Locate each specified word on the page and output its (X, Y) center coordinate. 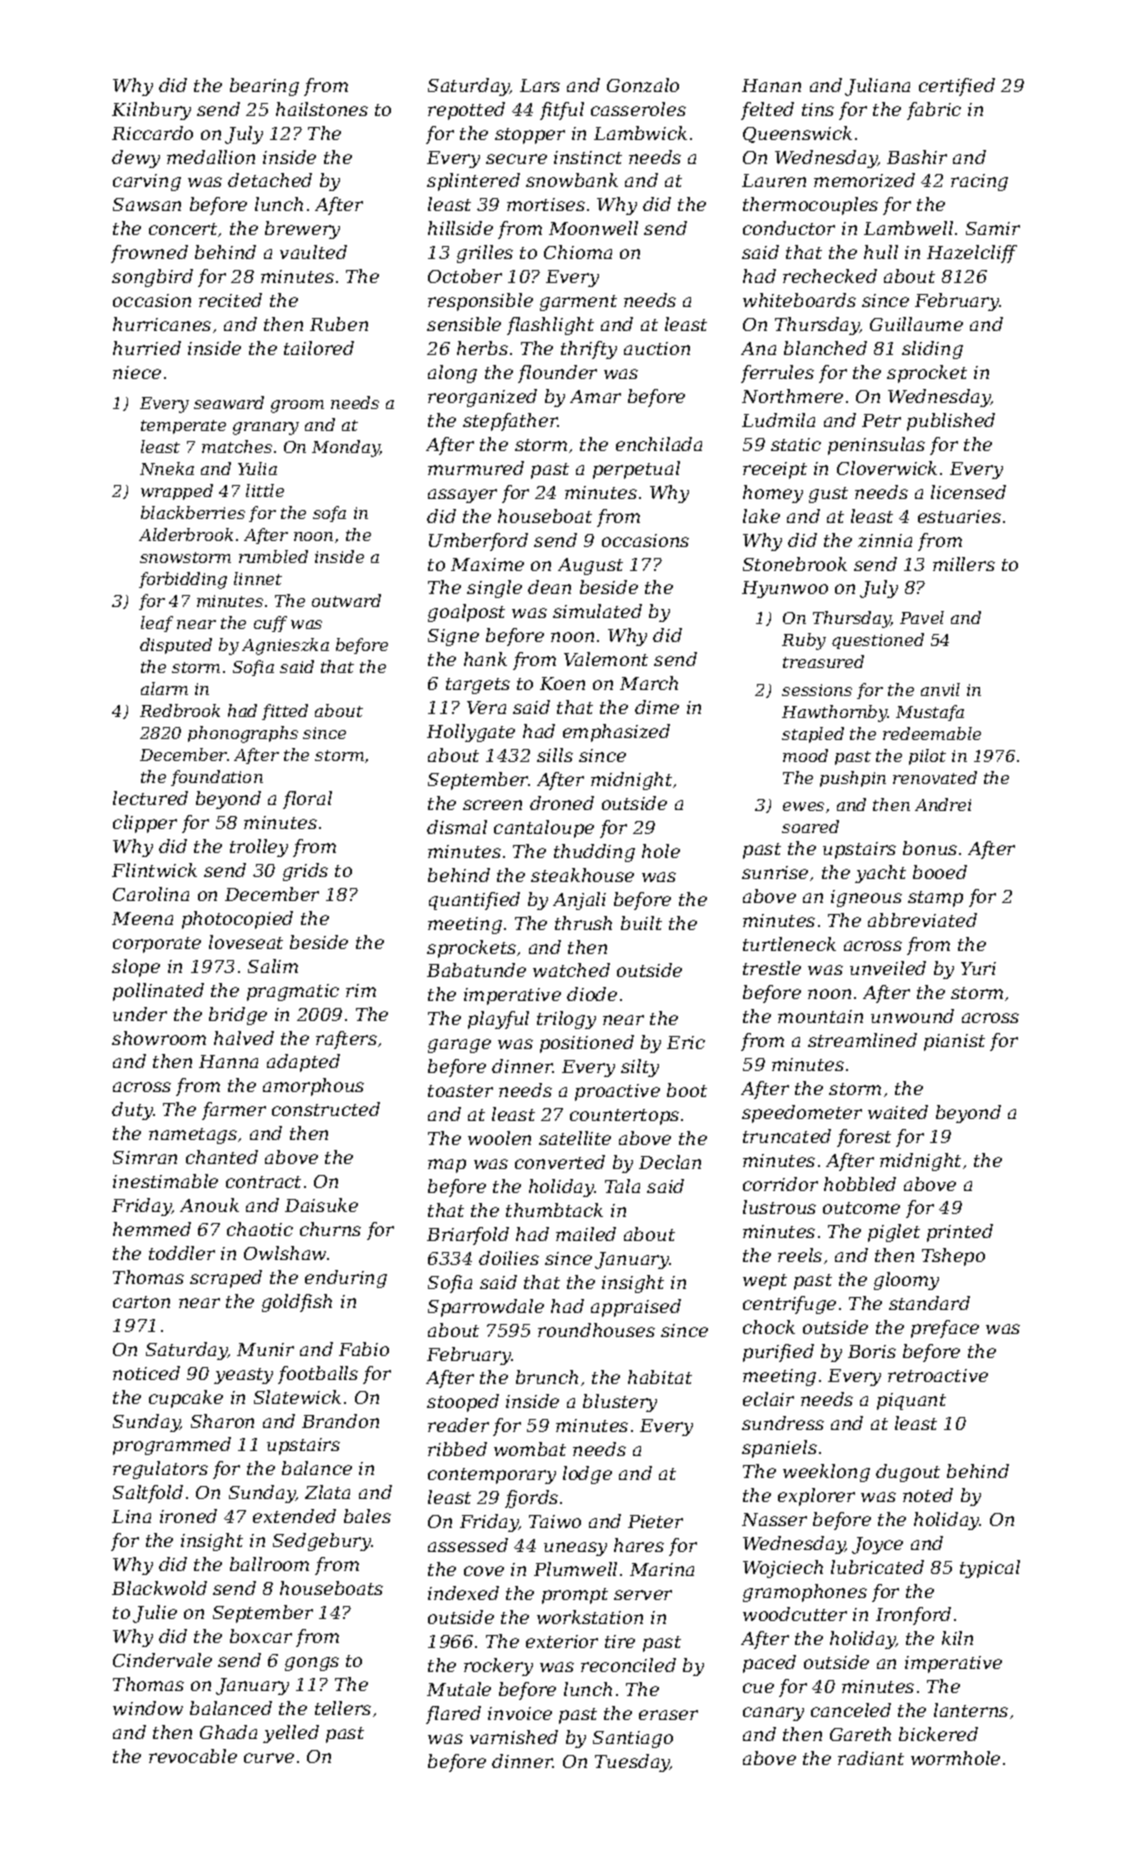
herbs (482, 348)
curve (269, 1758)
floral (307, 800)
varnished (514, 1737)
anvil (940, 689)
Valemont (606, 659)
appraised (636, 1308)
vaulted (313, 252)
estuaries (959, 516)
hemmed (152, 1229)
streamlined (862, 1040)
